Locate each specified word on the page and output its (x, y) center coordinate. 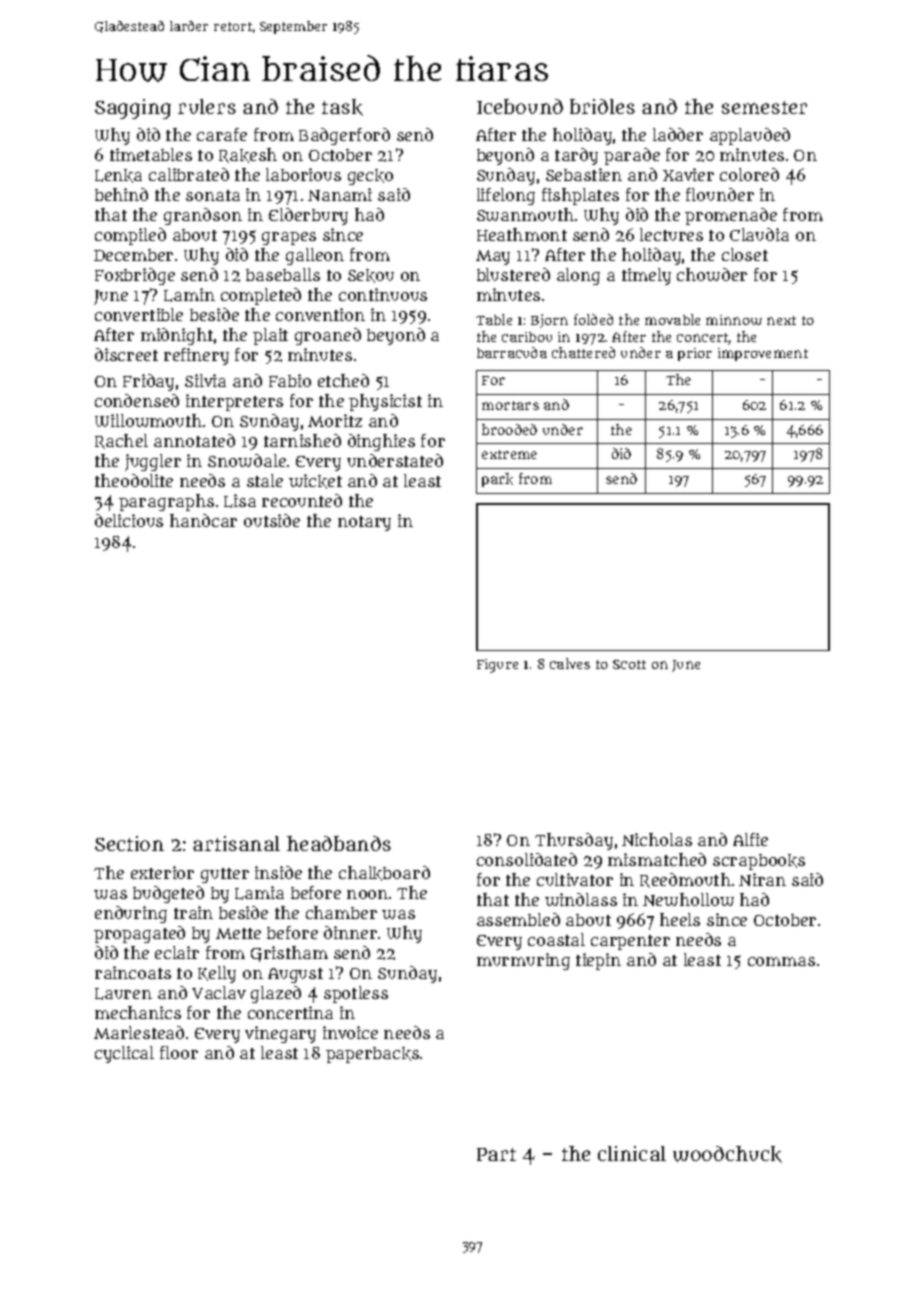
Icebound (520, 106)
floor (179, 1052)
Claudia (759, 234)
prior (695, 354)
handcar (203, 520)
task (342, 107)
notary (364, 523)
